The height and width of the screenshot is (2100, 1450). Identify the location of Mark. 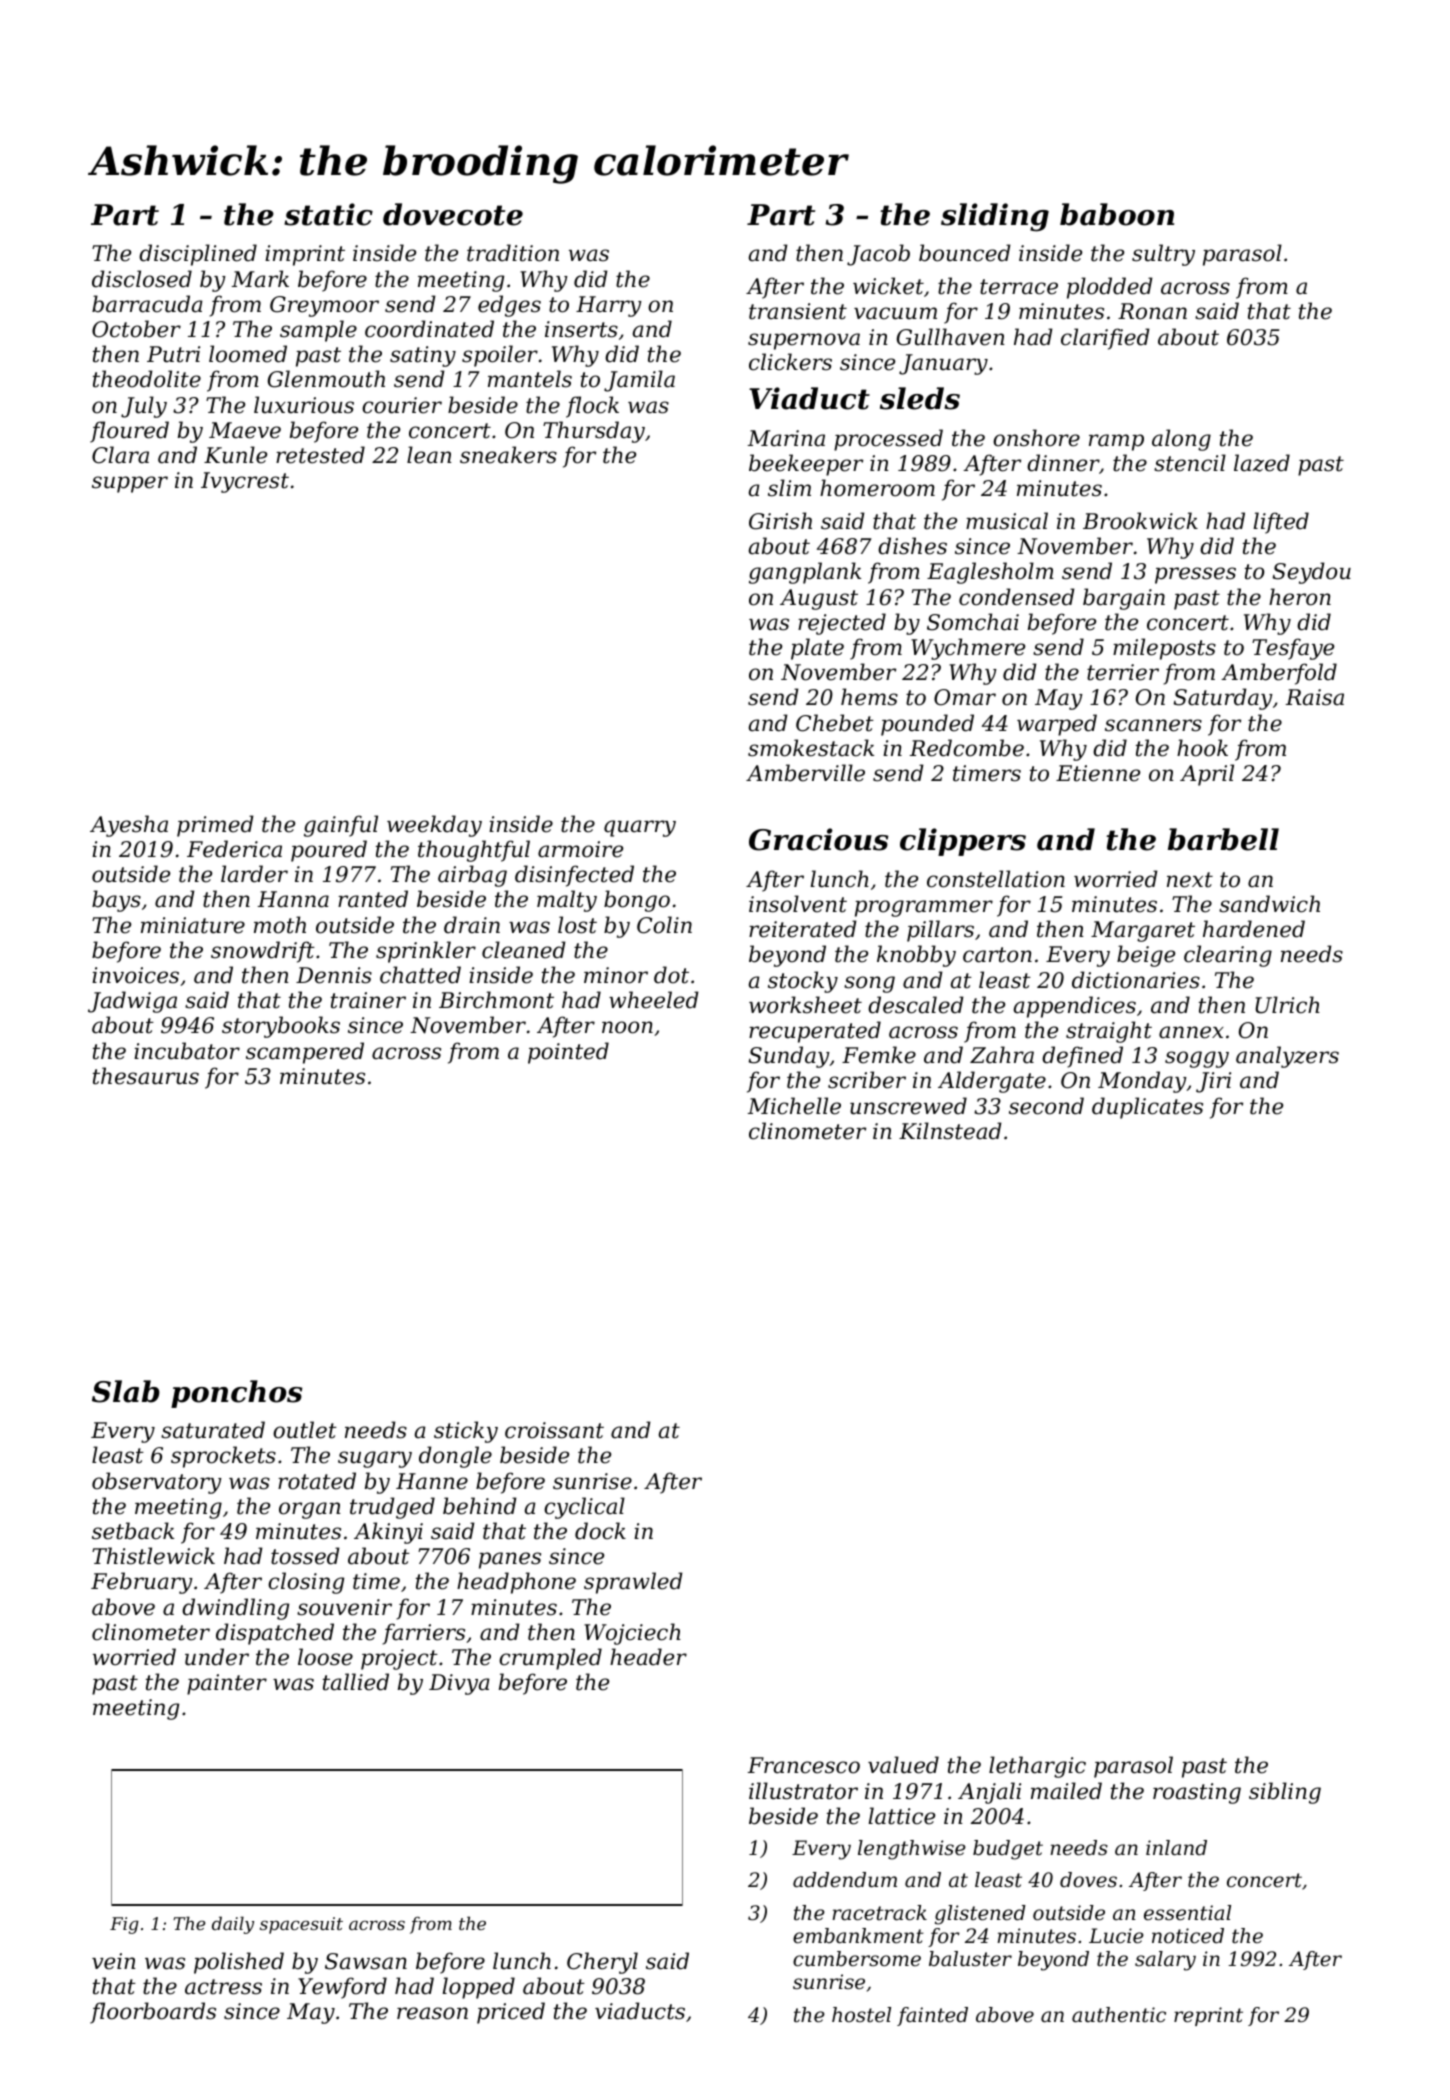
(260, 279).
